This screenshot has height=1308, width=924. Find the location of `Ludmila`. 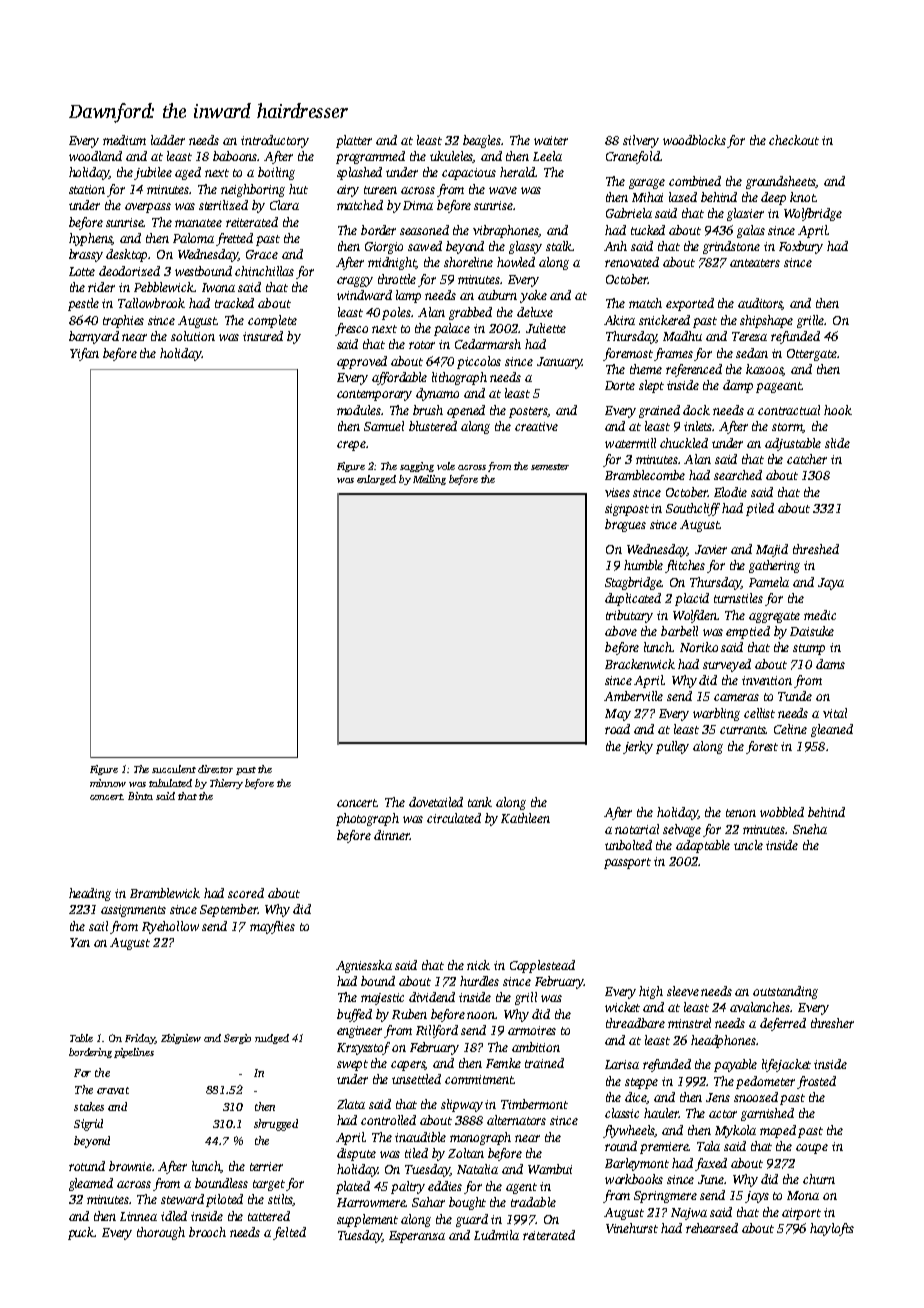

Ludmila is located at coordinates (496, 1235).
